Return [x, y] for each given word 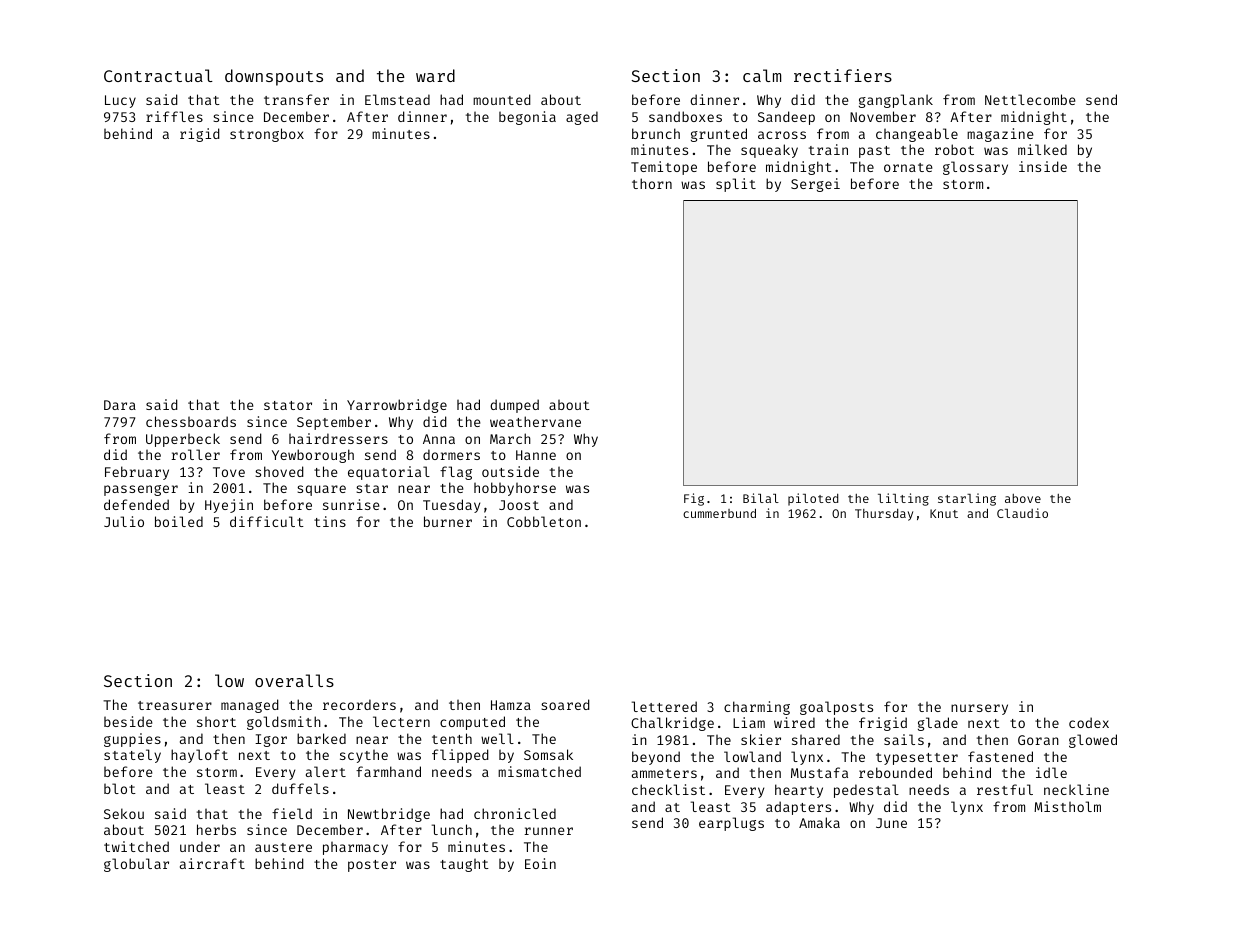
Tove [229, 472]
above [1023, 498]
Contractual [158, 75]
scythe [364, 756]
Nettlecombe [1030, 99]
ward [435, 75]
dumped [514, 406]
